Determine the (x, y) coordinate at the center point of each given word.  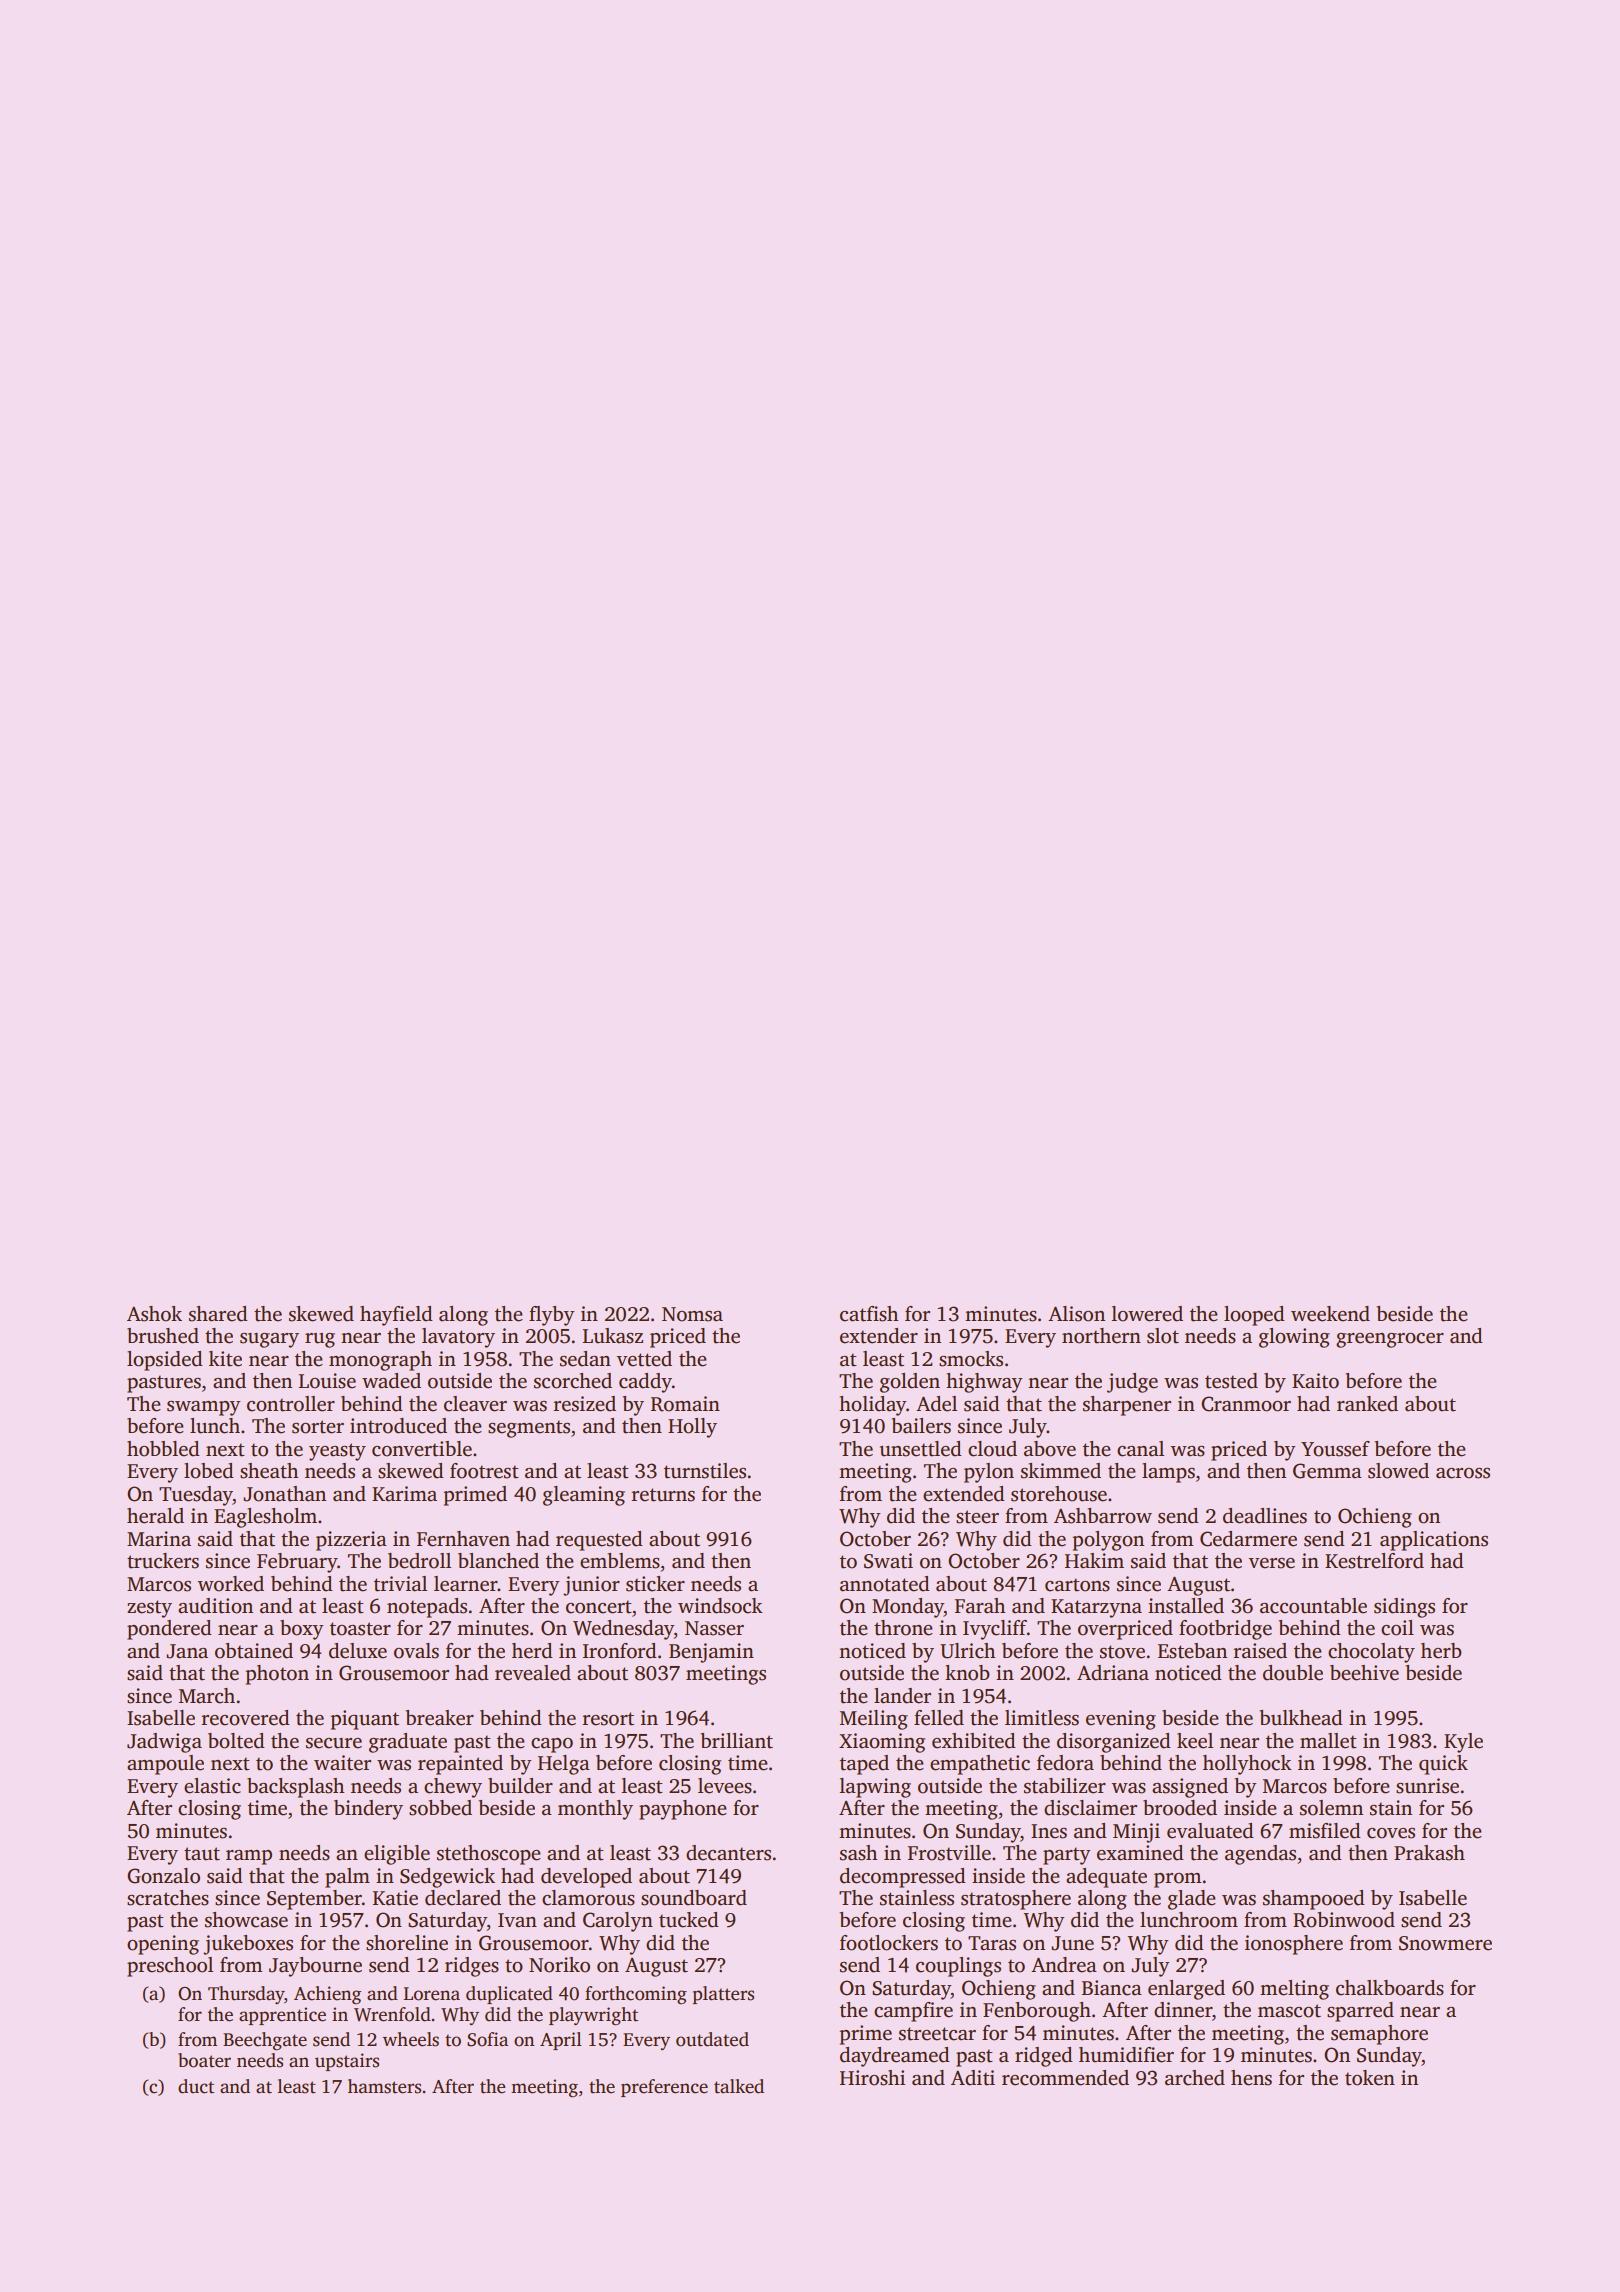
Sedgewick (447, 1878)
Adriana (1113, 1673)
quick (1443, 1765)
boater (204, 2060)
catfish (869, 1314)
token (1370, 2078)
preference (664, 2088)
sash (858, 1853)
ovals (416, 1651)
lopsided (165, 1361)
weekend (1330, 1314)
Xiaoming (882, 1743)
